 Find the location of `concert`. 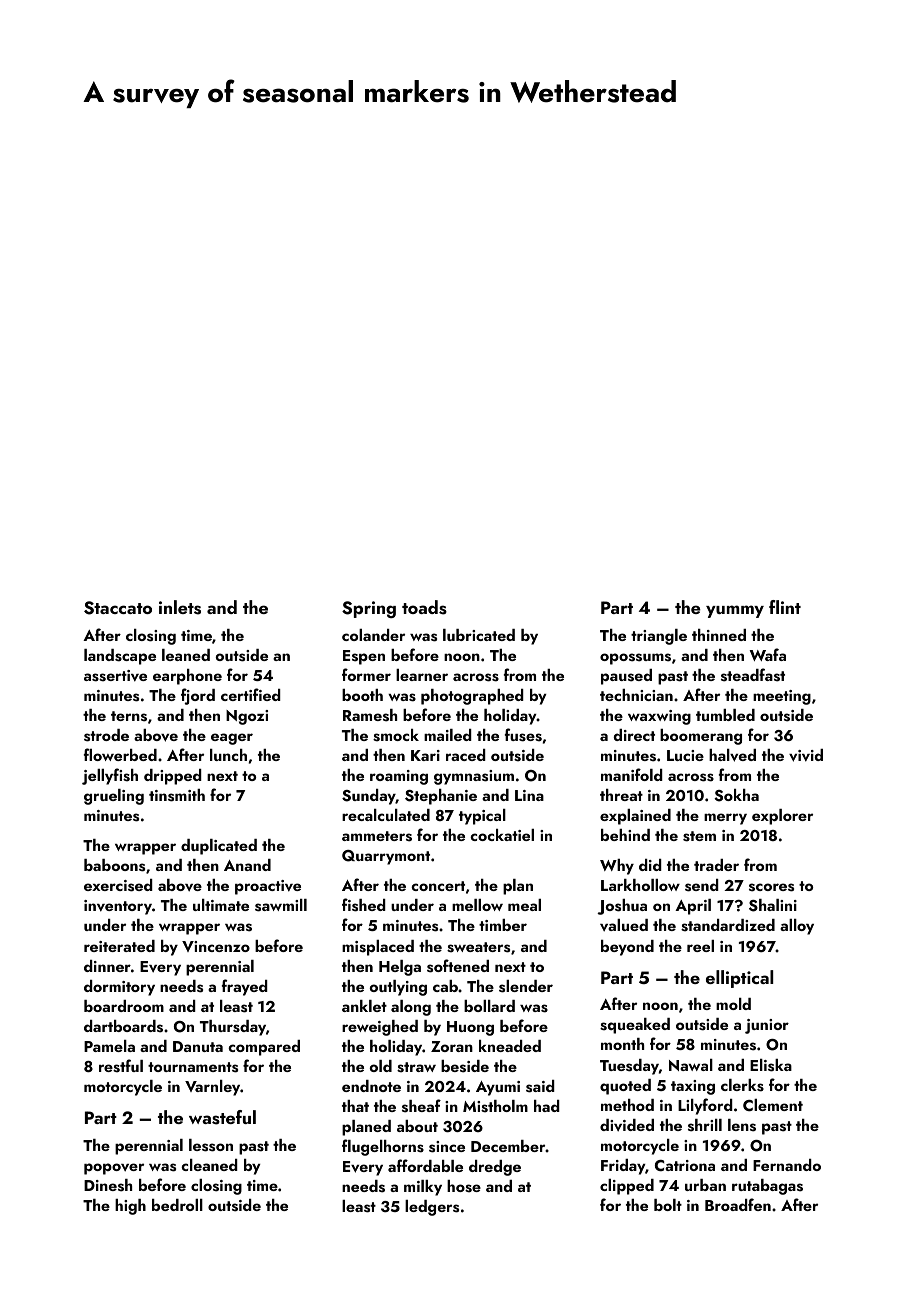

concert is located at coordinates (438, 886).
